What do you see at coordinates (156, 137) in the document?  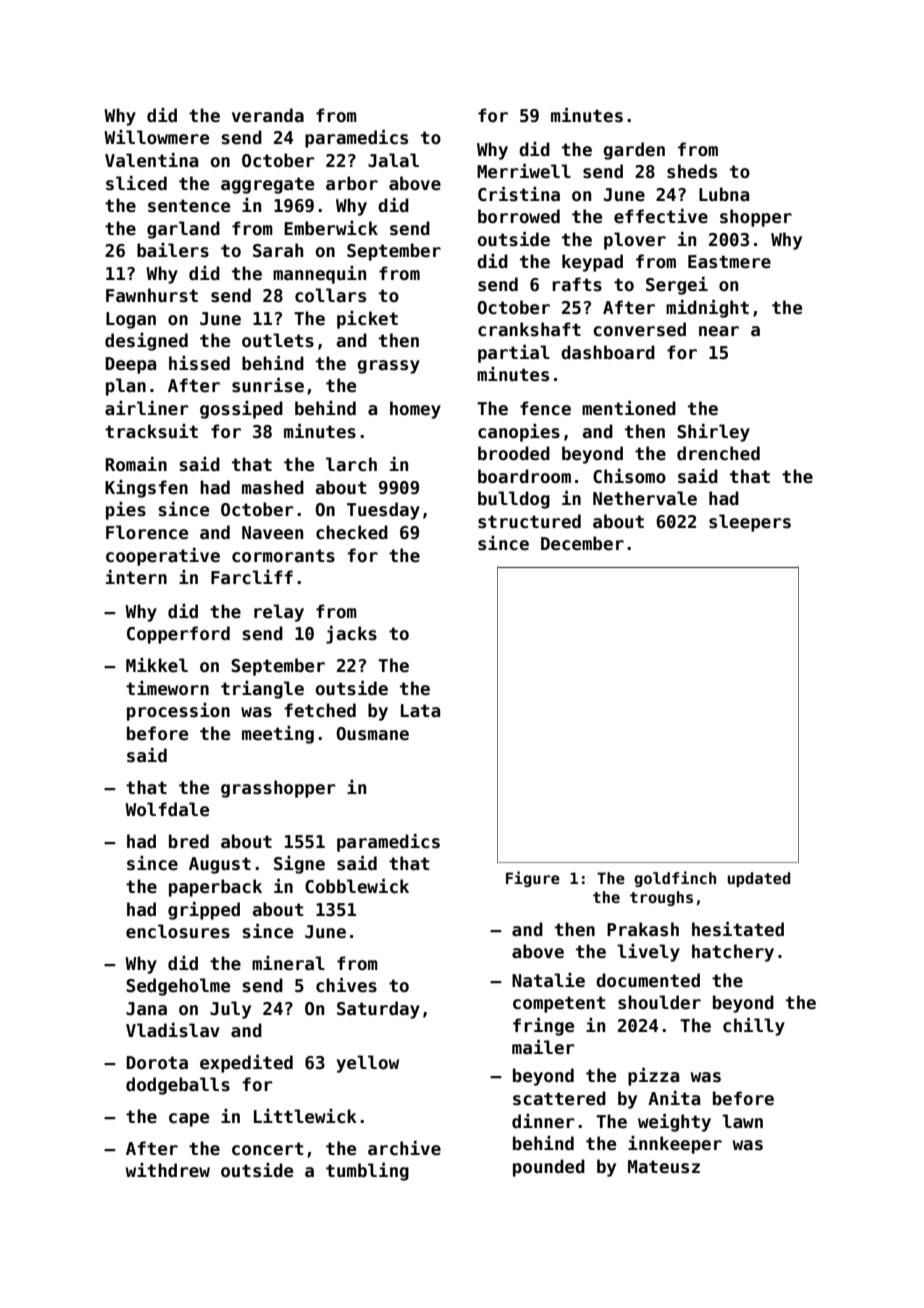 I see `Willowmere` at bounding box center [156, 137].
